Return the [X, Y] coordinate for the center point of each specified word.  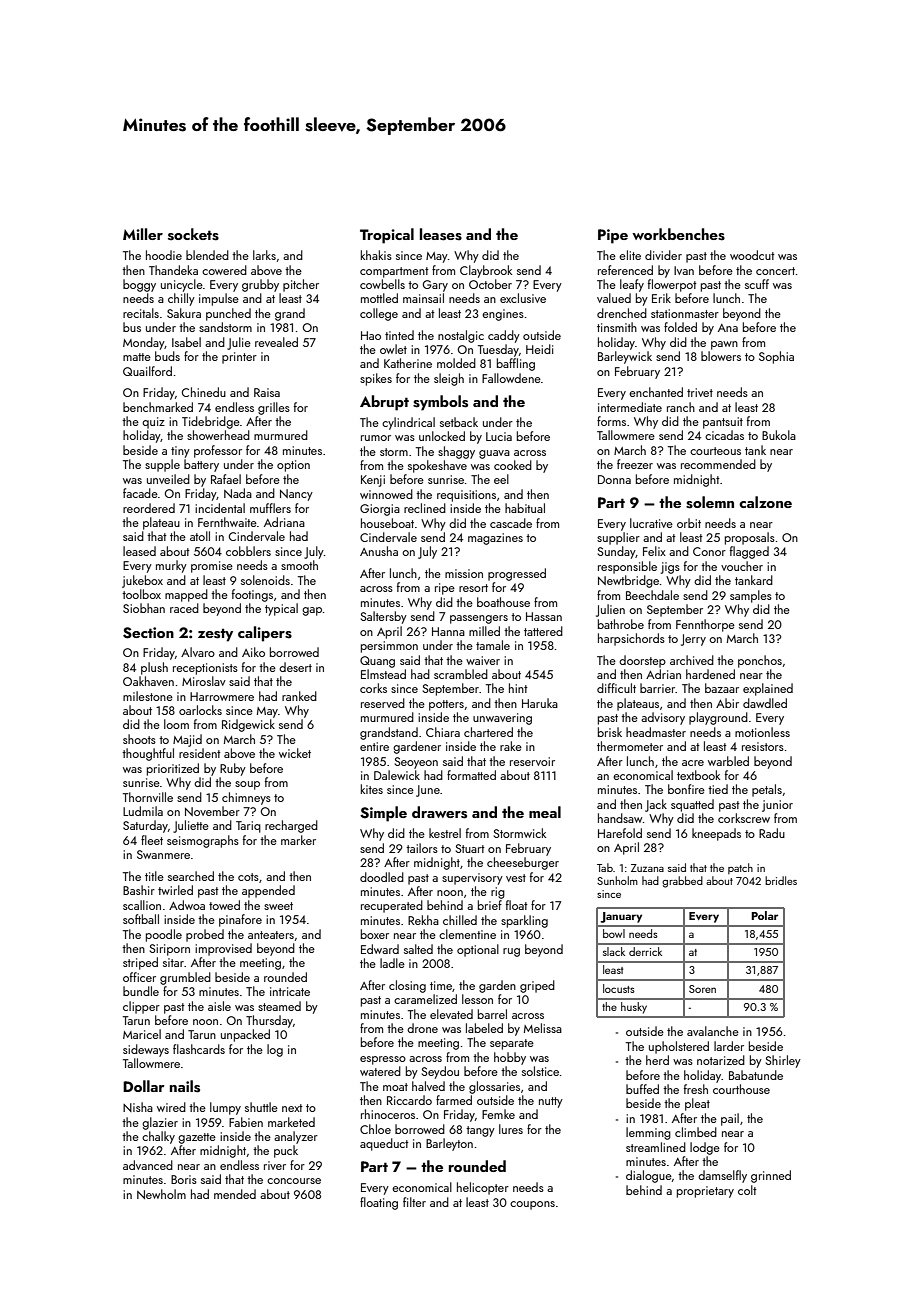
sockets [193, 234]
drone [422, 1028]
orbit [689, 523]
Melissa [543, 1028]
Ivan [684, 270]
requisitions [466, 496]
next [292, 1108]
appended [268, 891]
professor [218, 451]
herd [657, 1060]
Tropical [387, 236]
